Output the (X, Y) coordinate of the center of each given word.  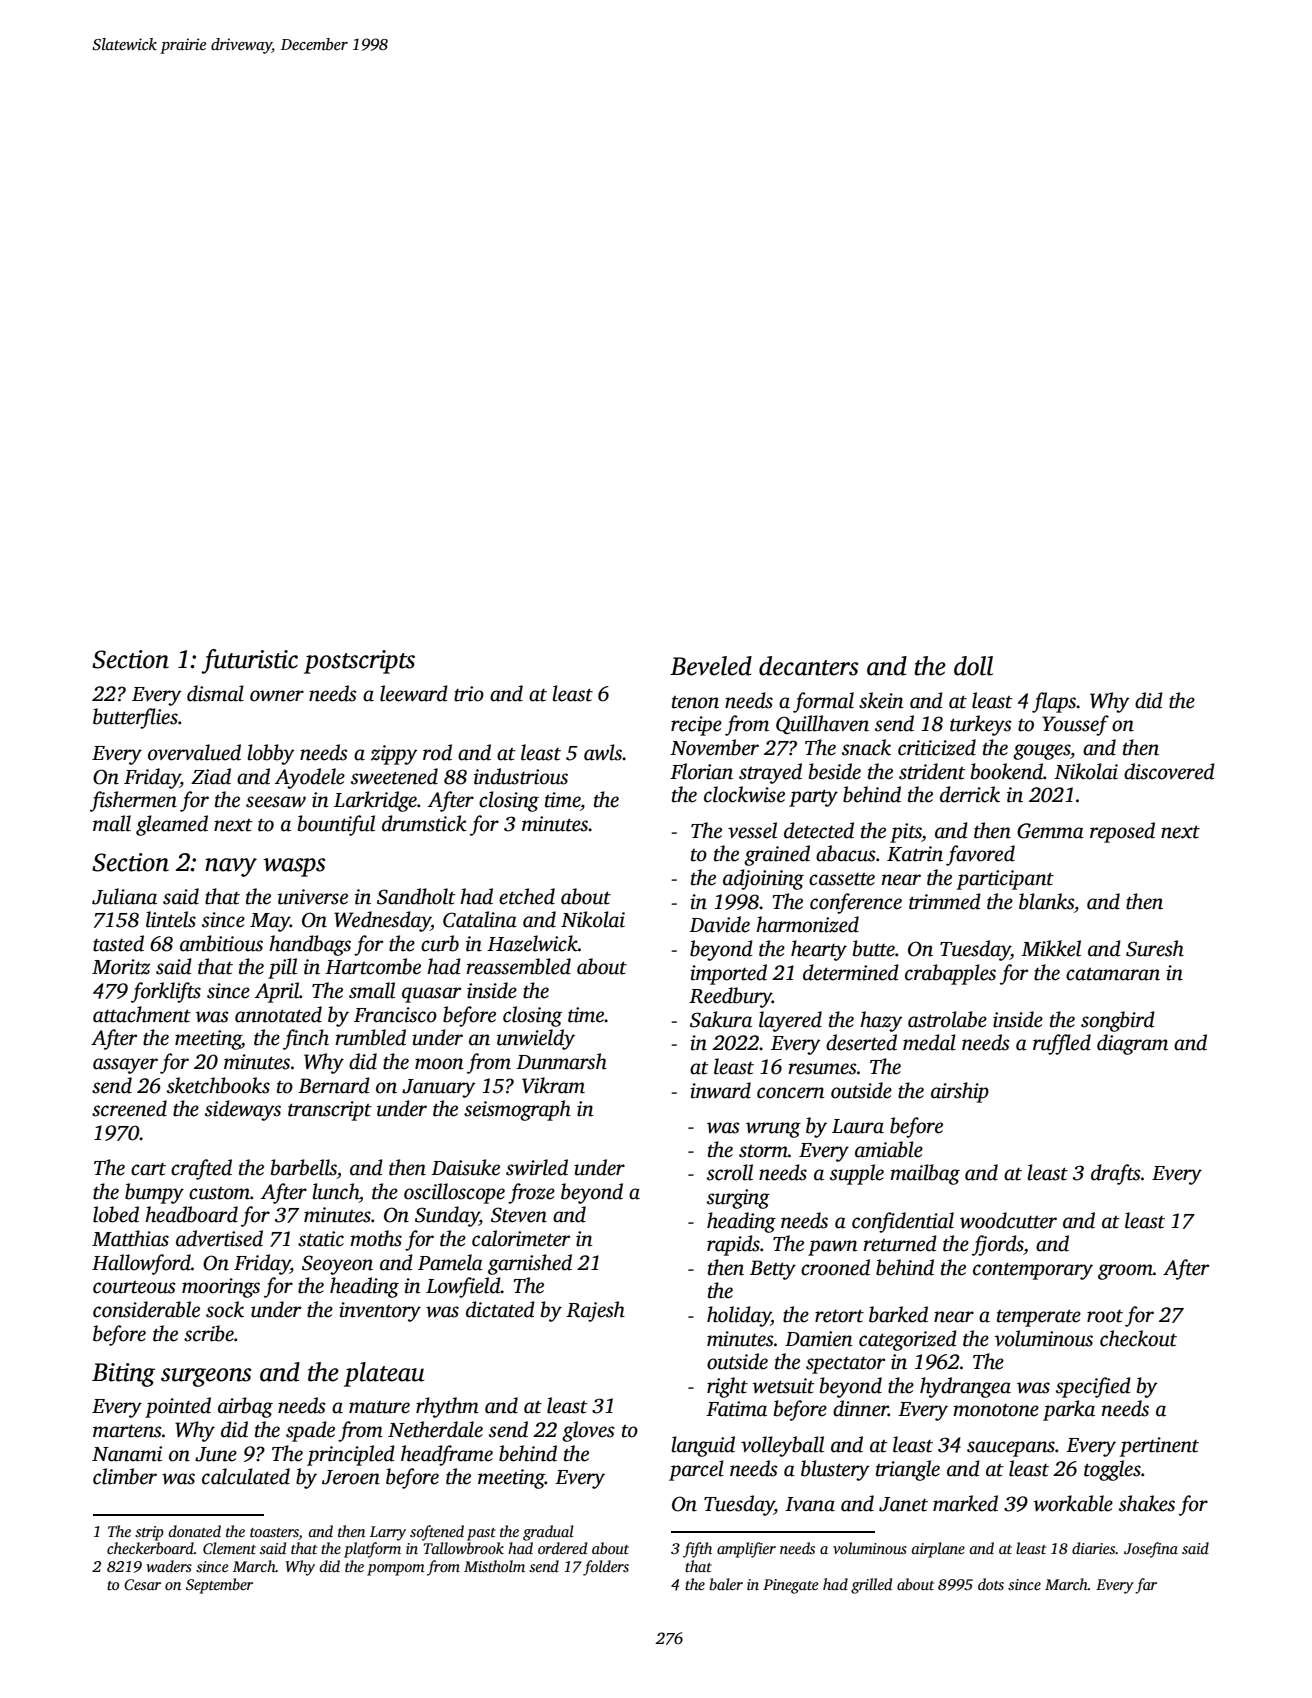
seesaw (276, 802)
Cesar (142, 1584)
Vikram (553, 1085)
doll (973, 666)
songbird (1118, 1021)
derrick (970, 794)
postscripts (359, 662)
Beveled (711, 666)
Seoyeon (337, 1265)
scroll (730, 1172)
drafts (1116, 1174)
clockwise (744, 794)
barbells (304, 1167)
